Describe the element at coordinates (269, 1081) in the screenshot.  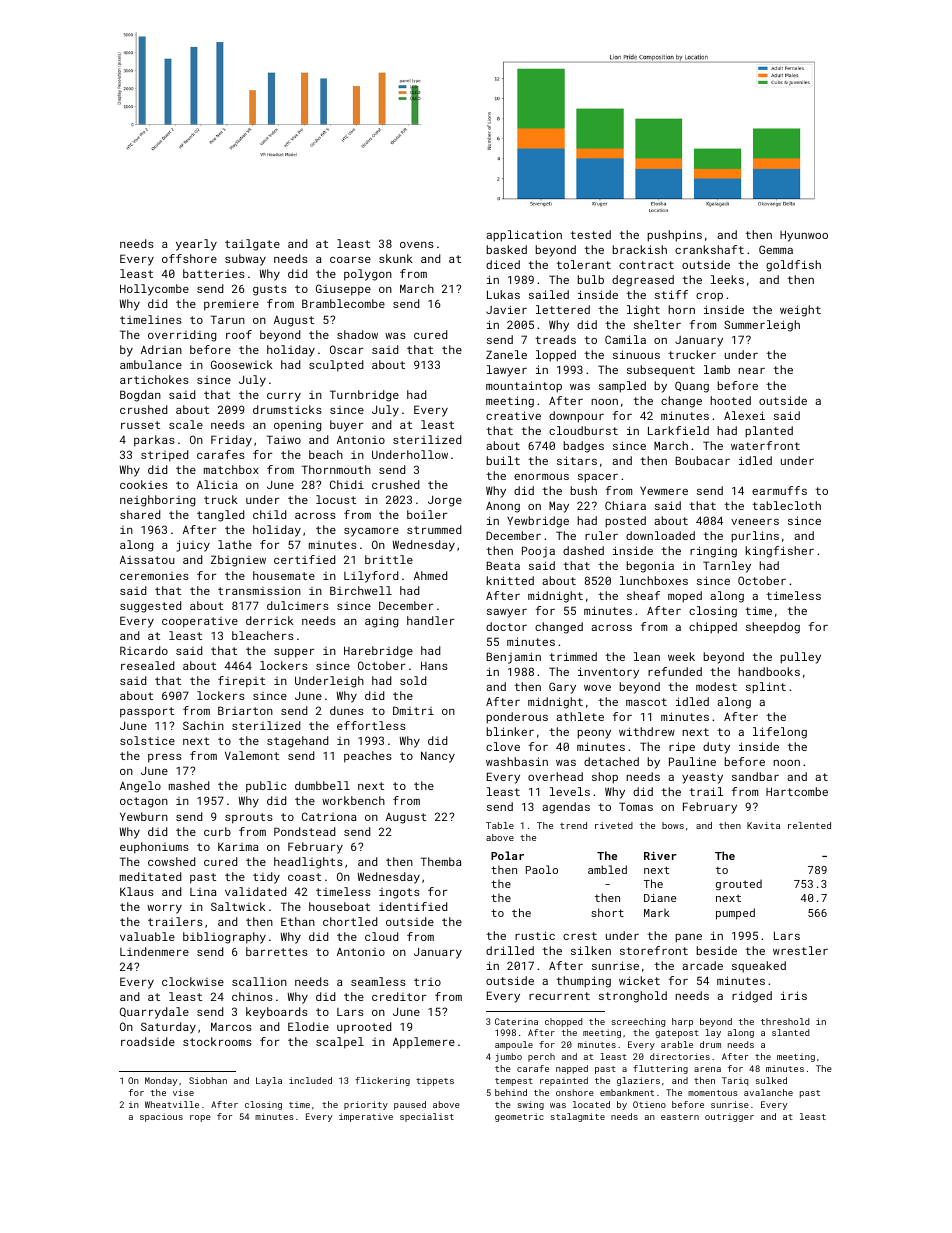
I see `Layla` at that location.
